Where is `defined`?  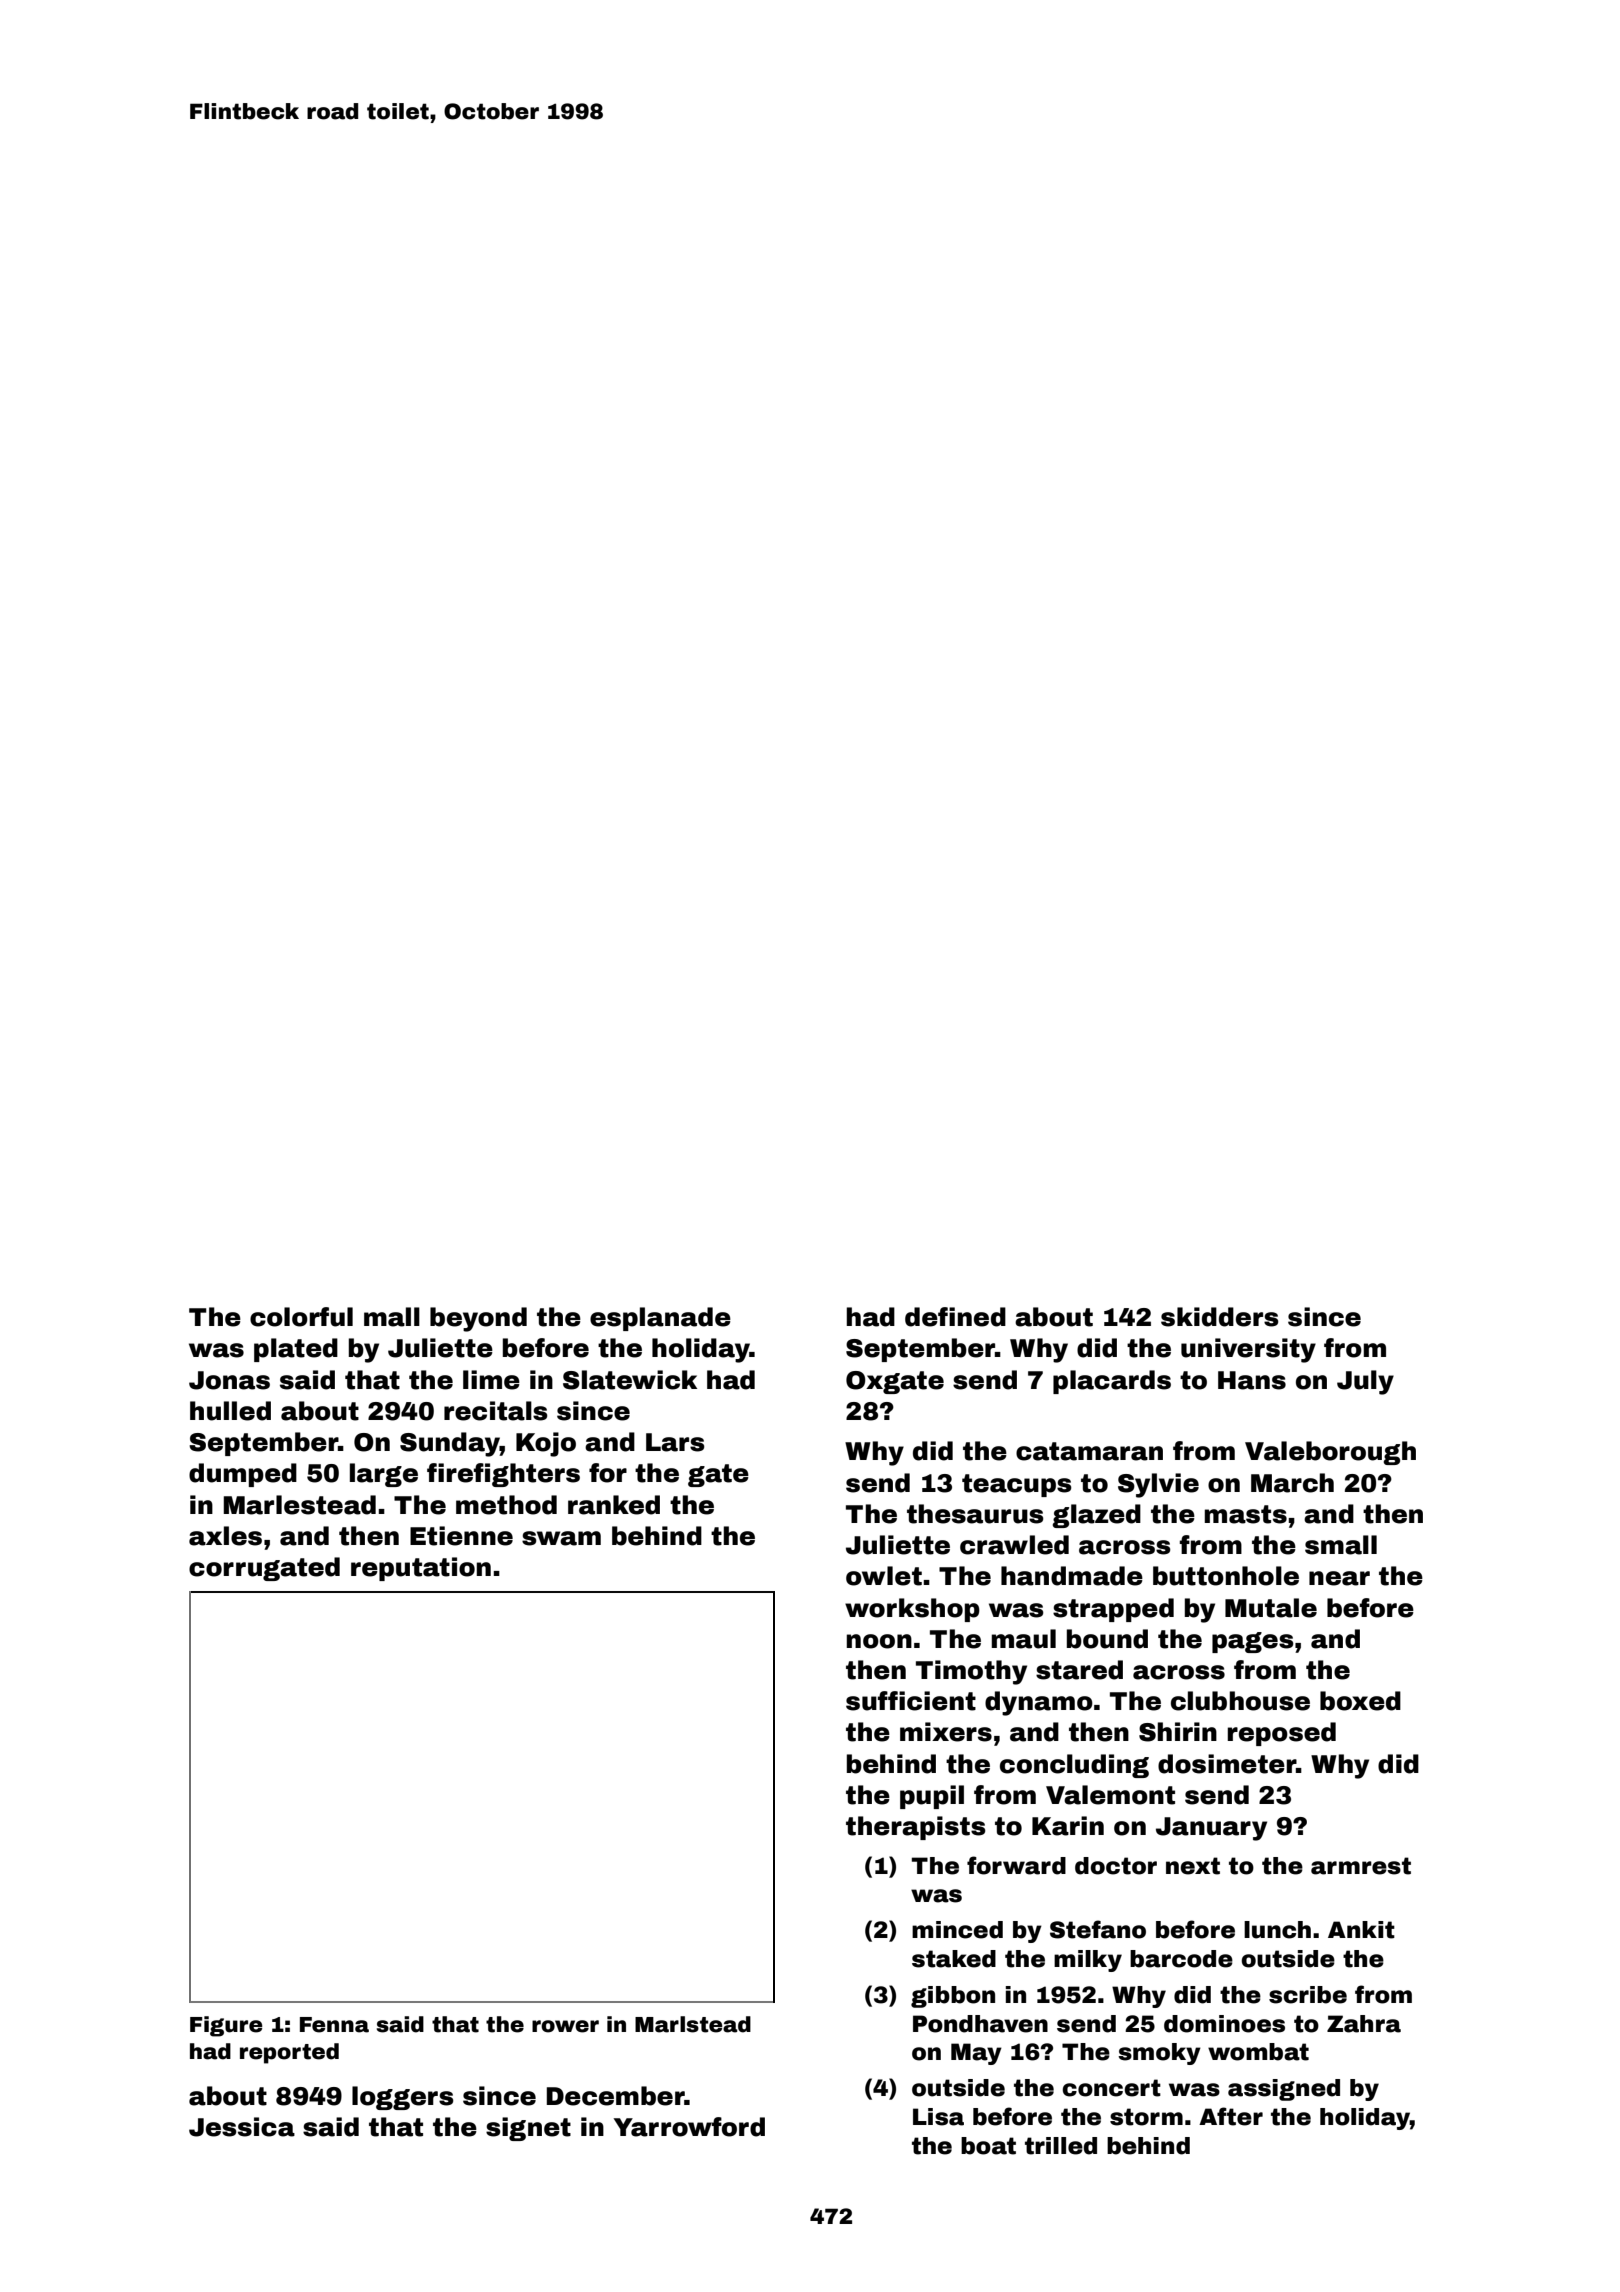
defined is located at coordinates (955, 1317).
